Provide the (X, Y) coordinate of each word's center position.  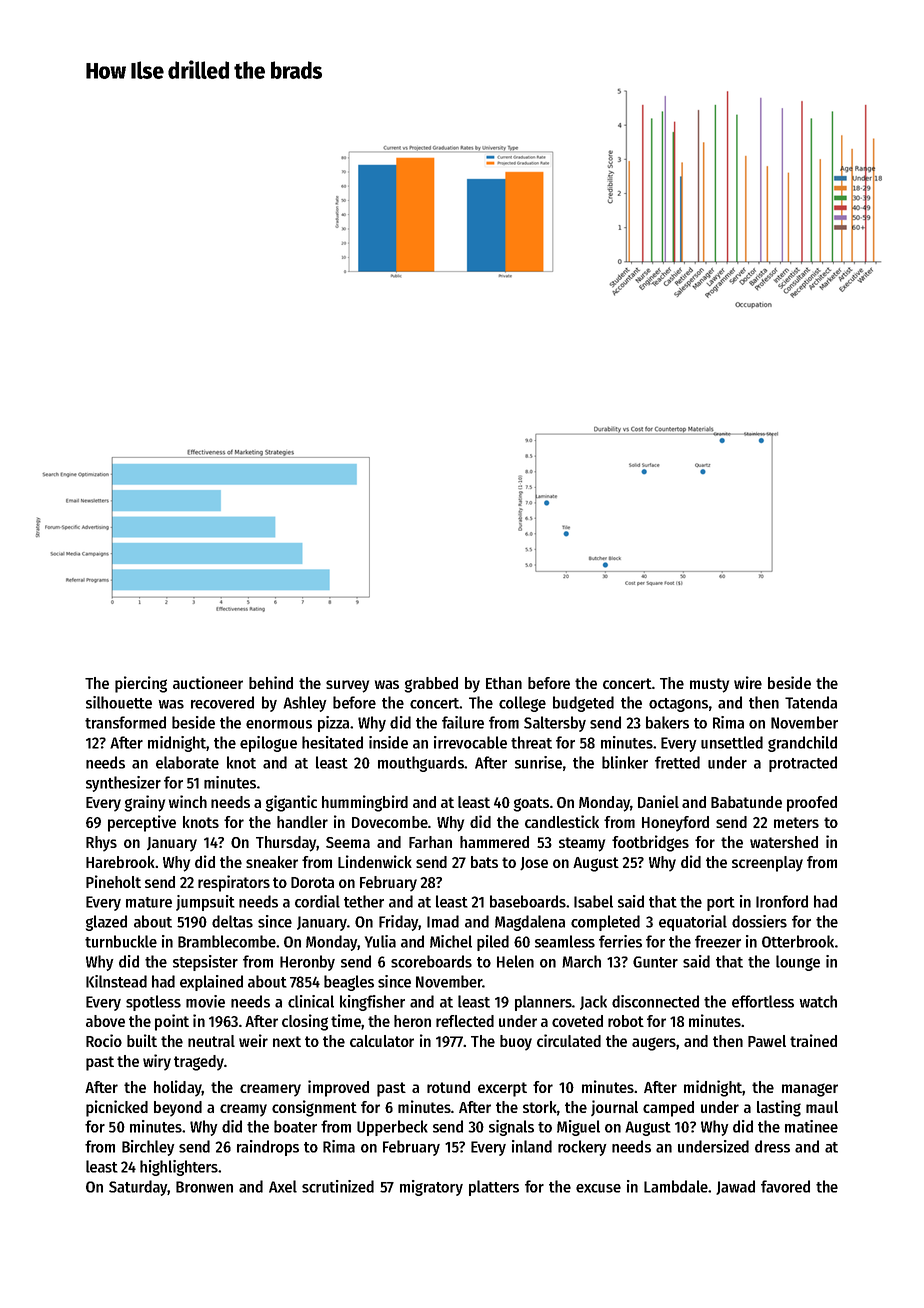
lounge (798, 963)
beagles (349, 983)
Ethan (504, 683)
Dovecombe (390, 822)
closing (305, 1022)
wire (748, 682)
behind (271, 682)
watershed (784, 842)
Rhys (101, 844)
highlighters (179, 1168)
